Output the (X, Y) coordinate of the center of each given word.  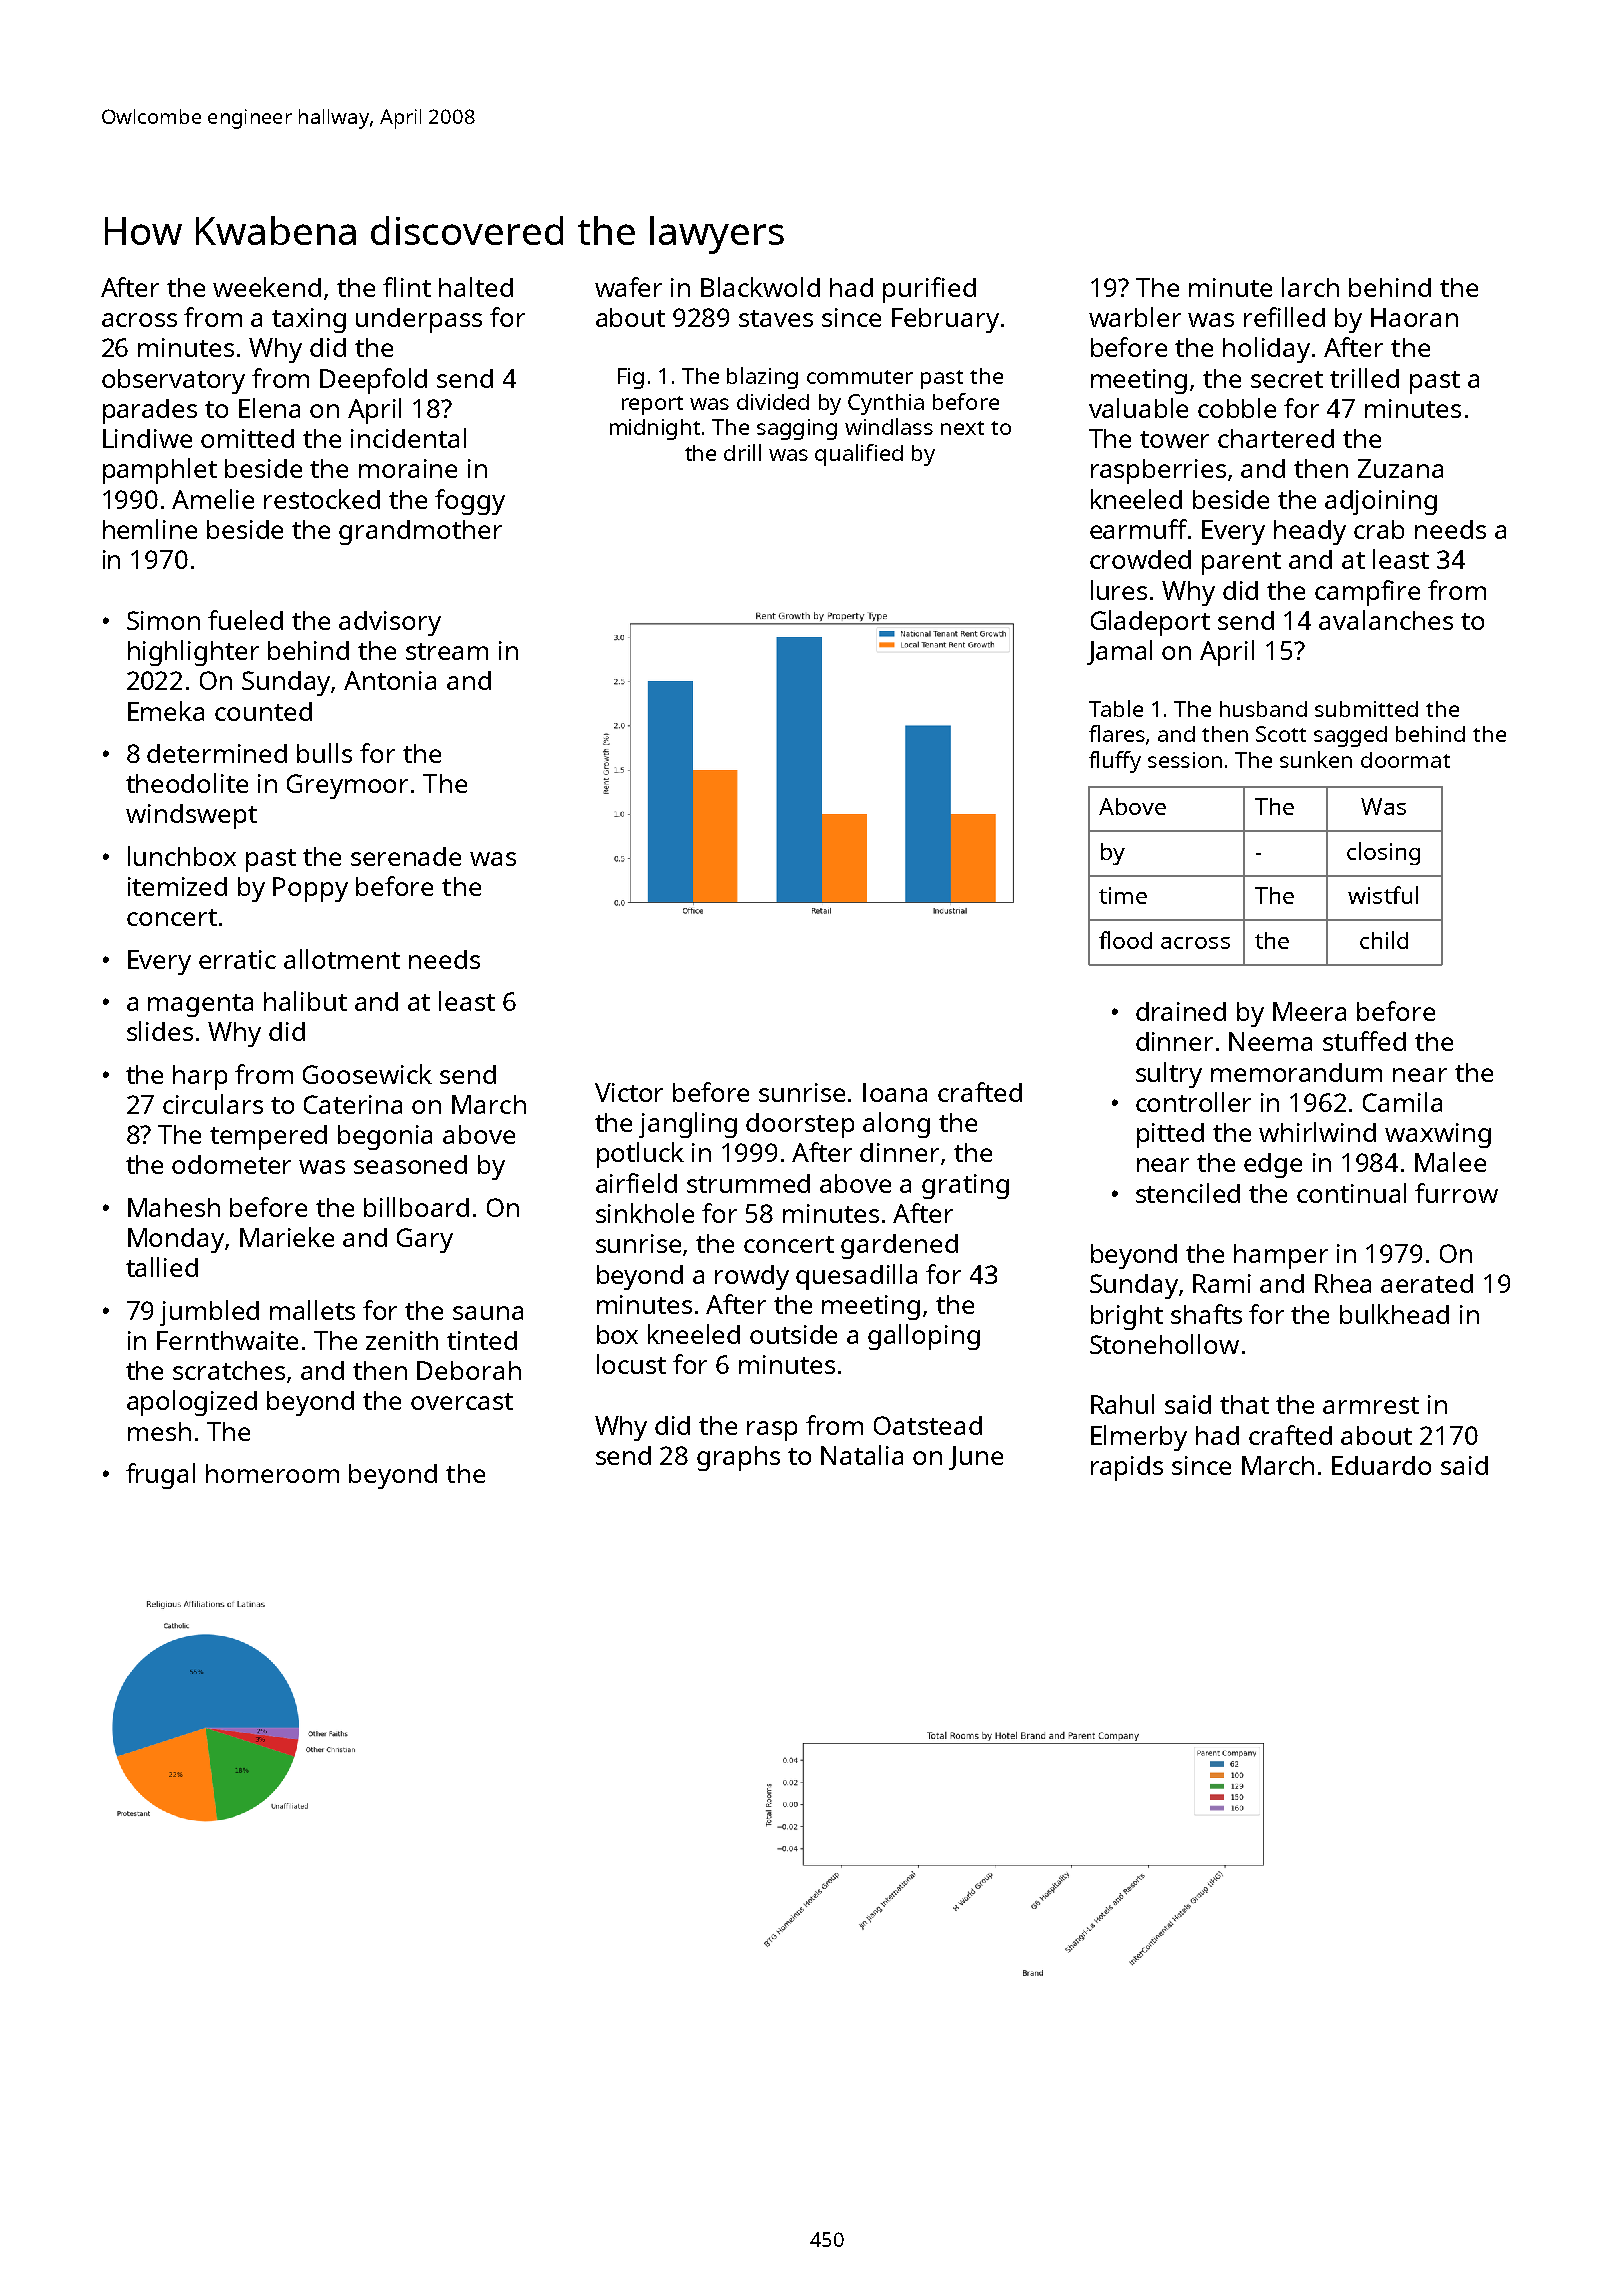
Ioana (895, 1092)
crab (1379, 529)
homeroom (272, 1473)
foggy (470, 502)
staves (776, 318)
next (962, 428)
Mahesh (174, 1207)
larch (1310, 287)
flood (1125, 940)
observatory (173, 381)
